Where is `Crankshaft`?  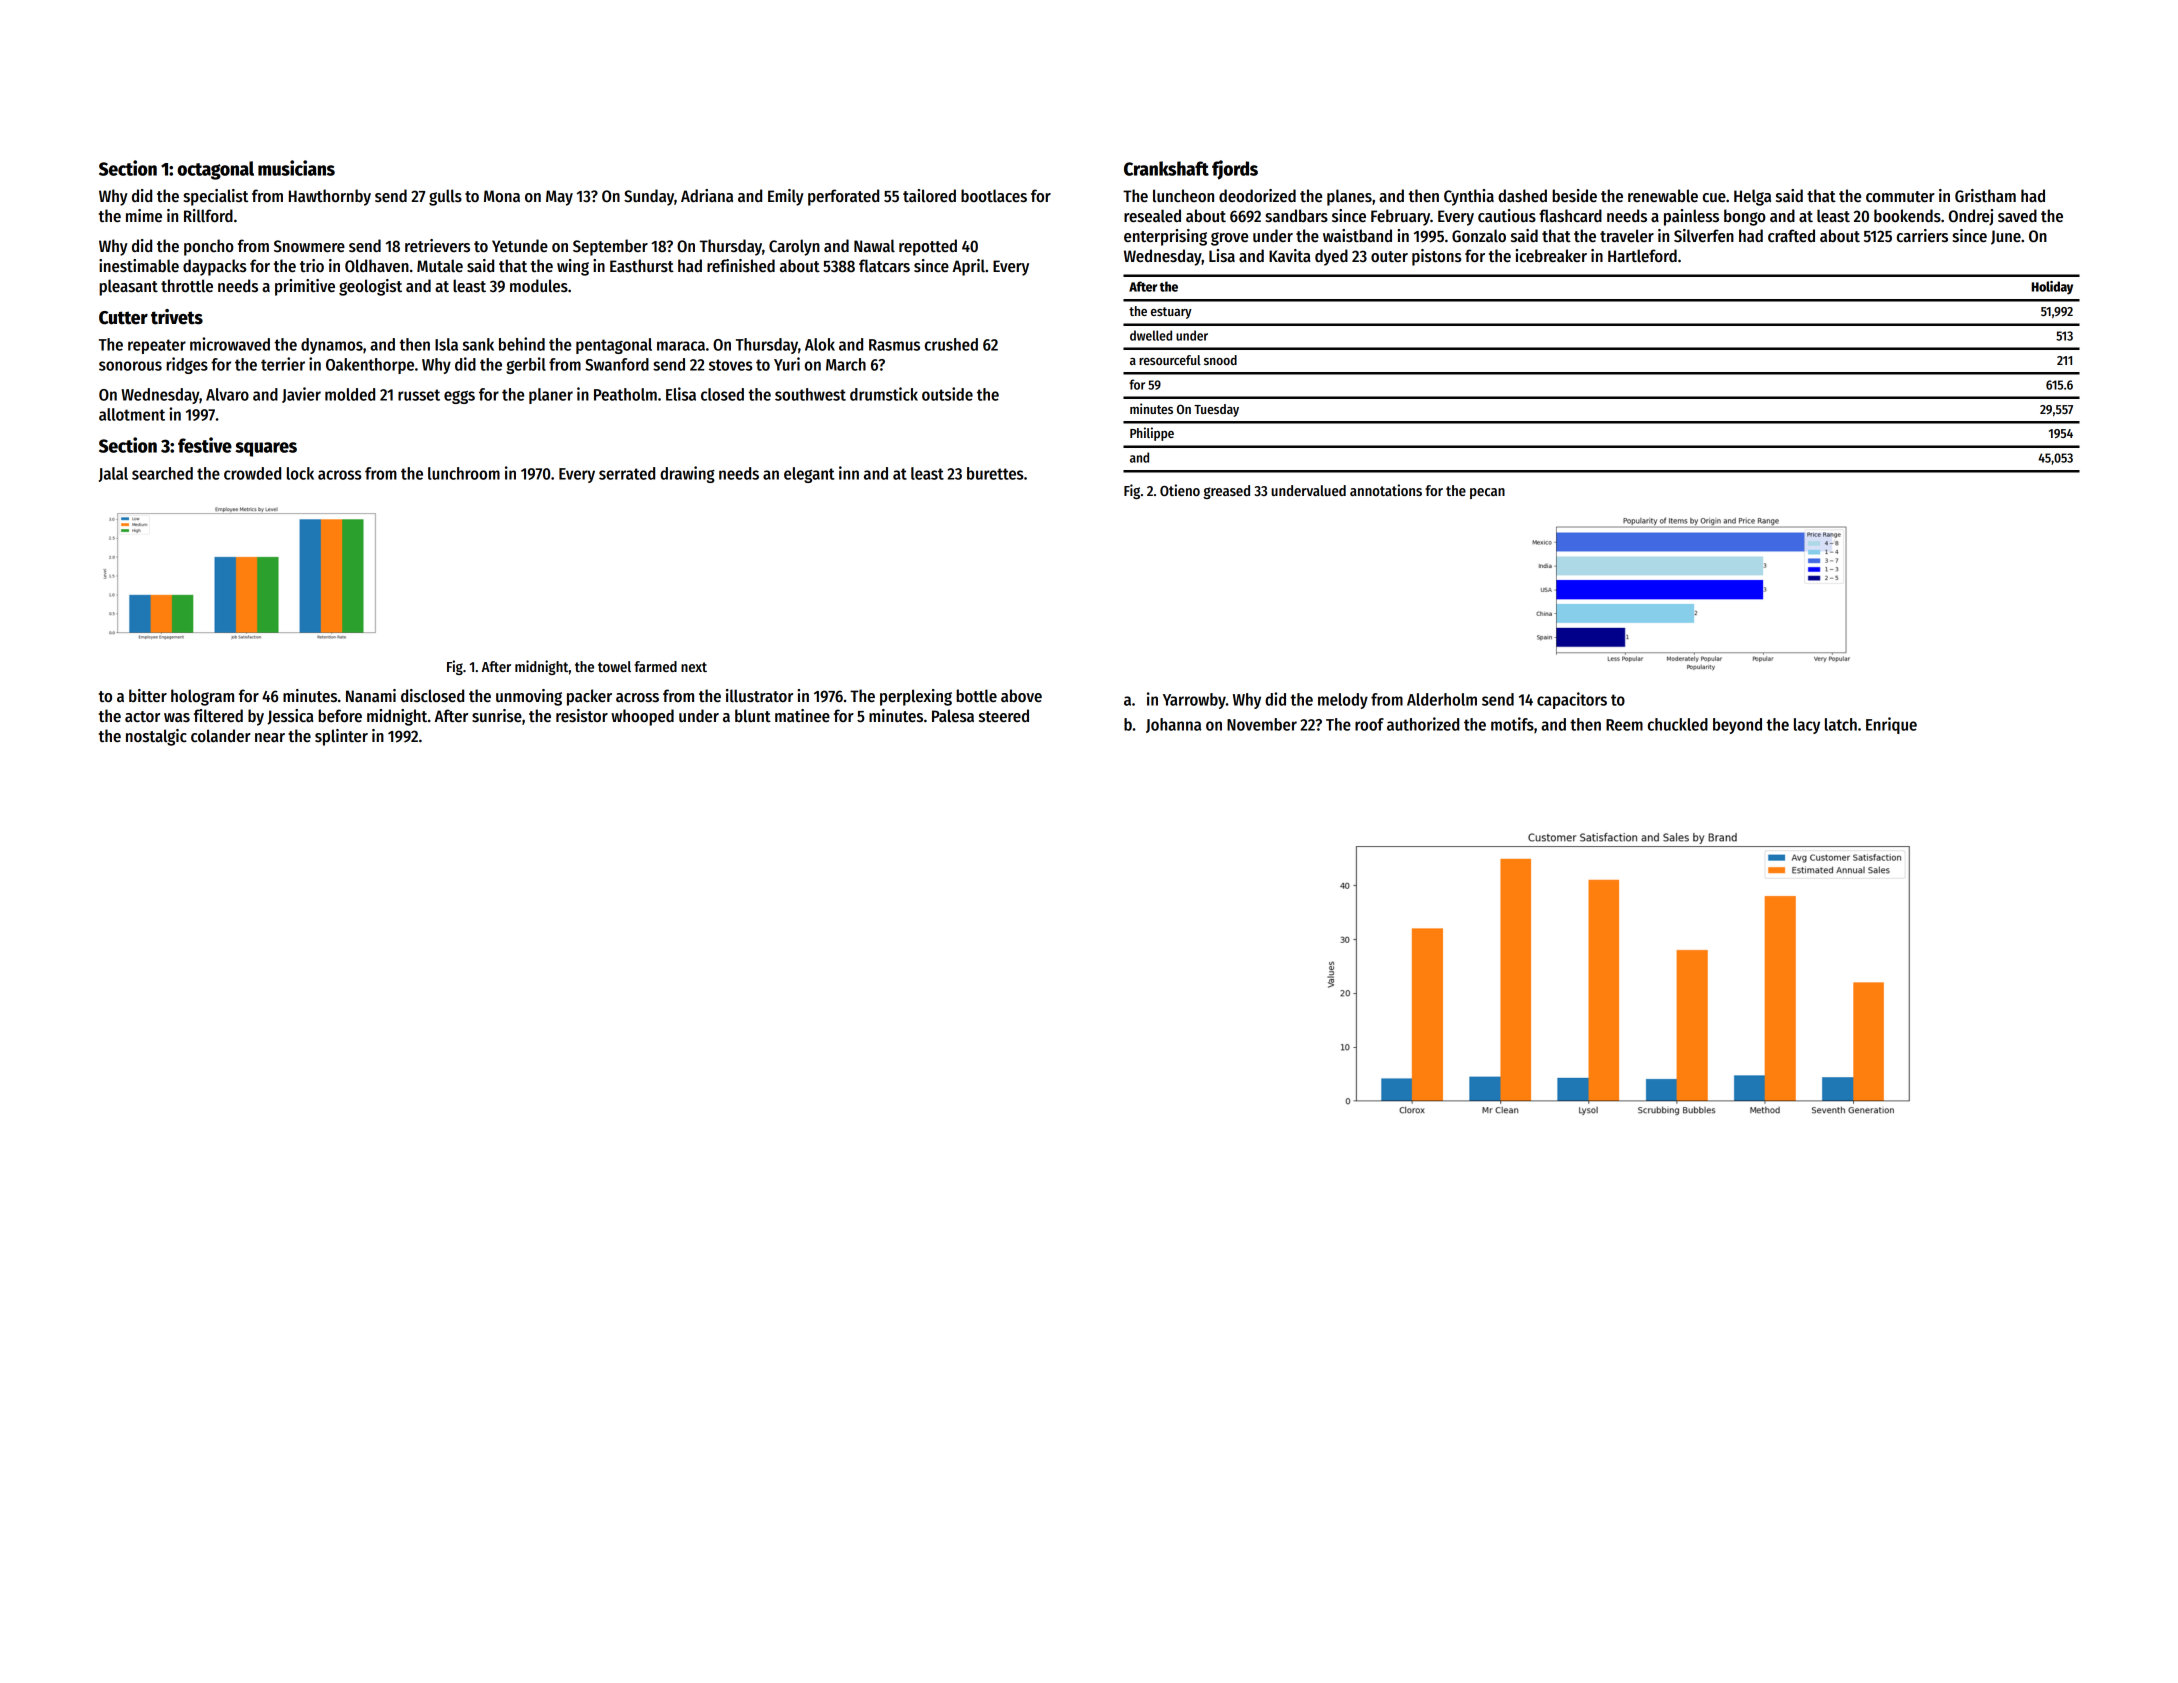 Crankshaft is located at coordinates (1166, 168).
